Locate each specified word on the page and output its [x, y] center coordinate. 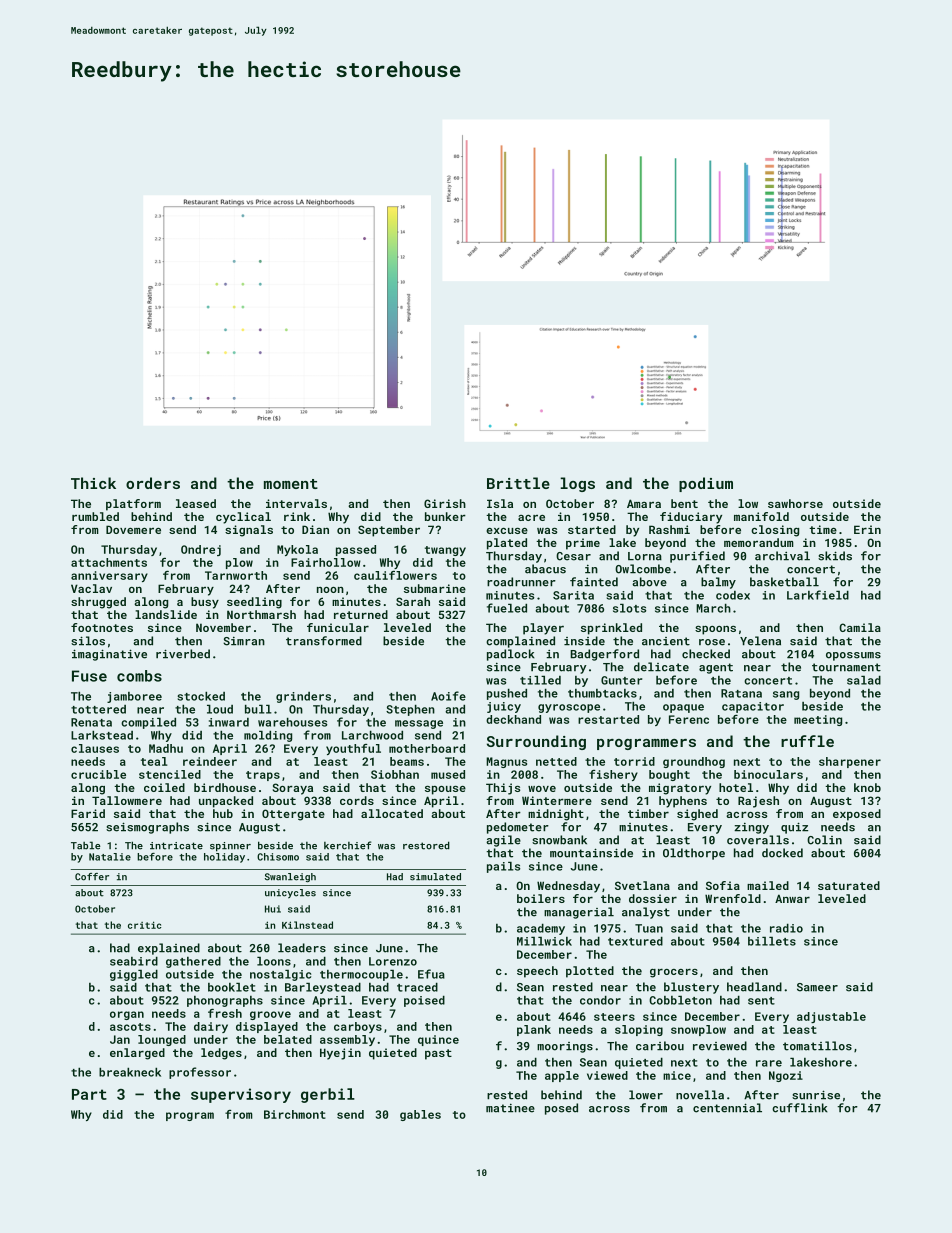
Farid [88, 813]
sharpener [850, 762]
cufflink [800, 1108]
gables [420, 1115]
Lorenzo [393, 961]
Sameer [817, 987]
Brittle [518, 483]
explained [169, 949]
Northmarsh [261, 614]
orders [153, 483]
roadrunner [521, 582]
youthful [353, 749]
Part [89, 1094]
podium [706, 484]
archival [782, 556]
